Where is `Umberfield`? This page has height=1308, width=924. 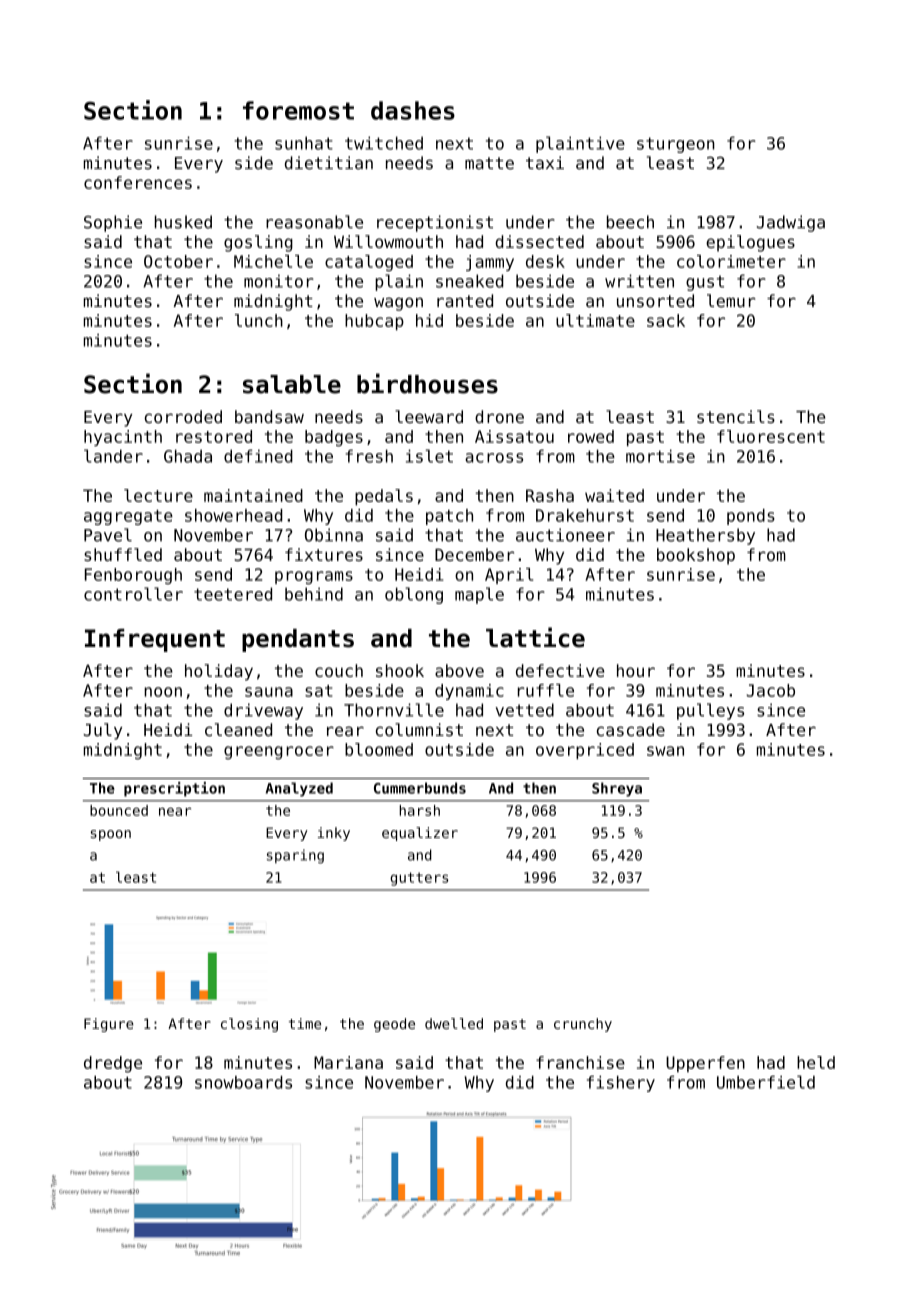
Umberfield is located at coordinates (766, 1082).
